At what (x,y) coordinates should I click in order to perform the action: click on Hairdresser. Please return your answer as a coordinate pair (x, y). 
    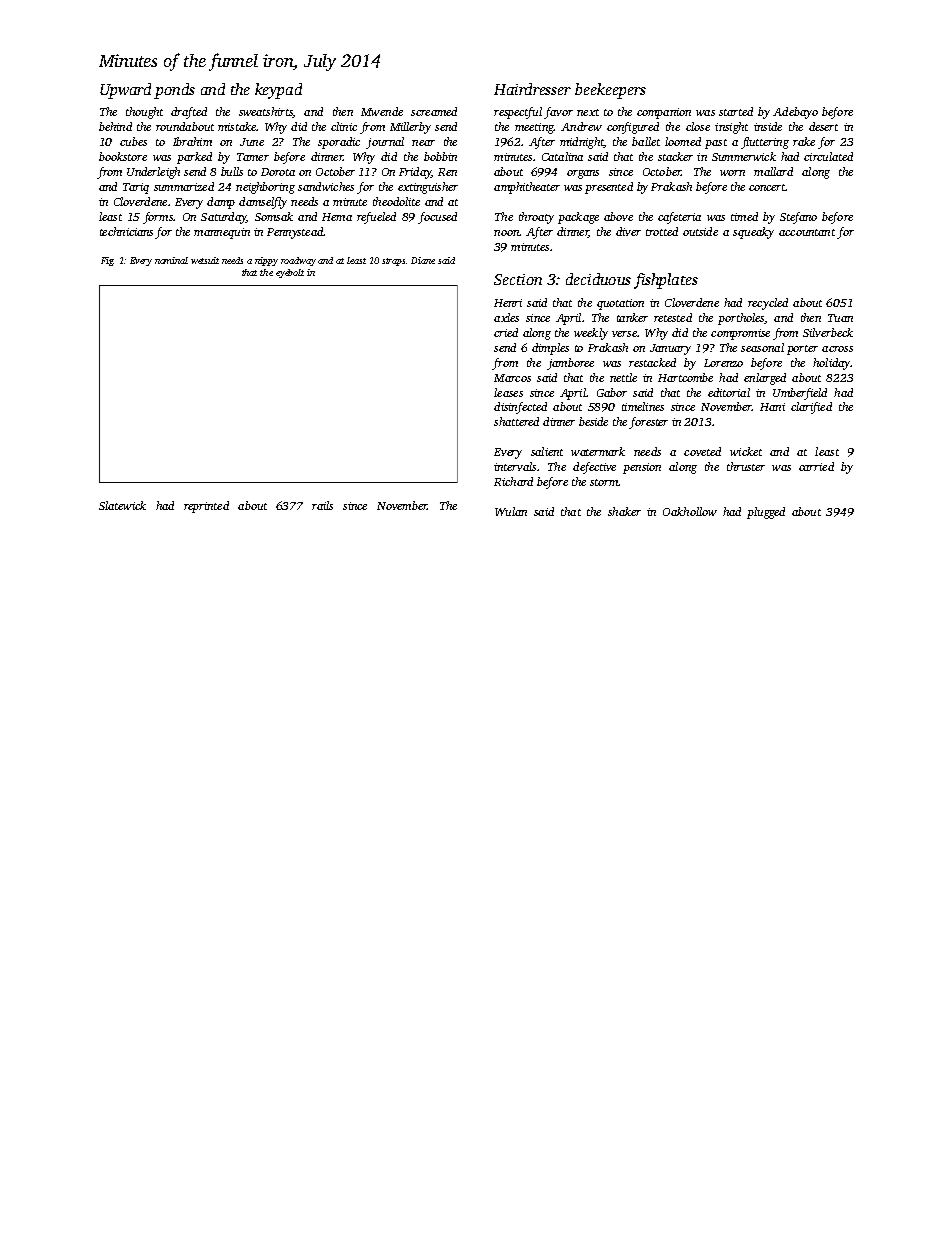
    Looking at the image, I should click on (532, 89).
